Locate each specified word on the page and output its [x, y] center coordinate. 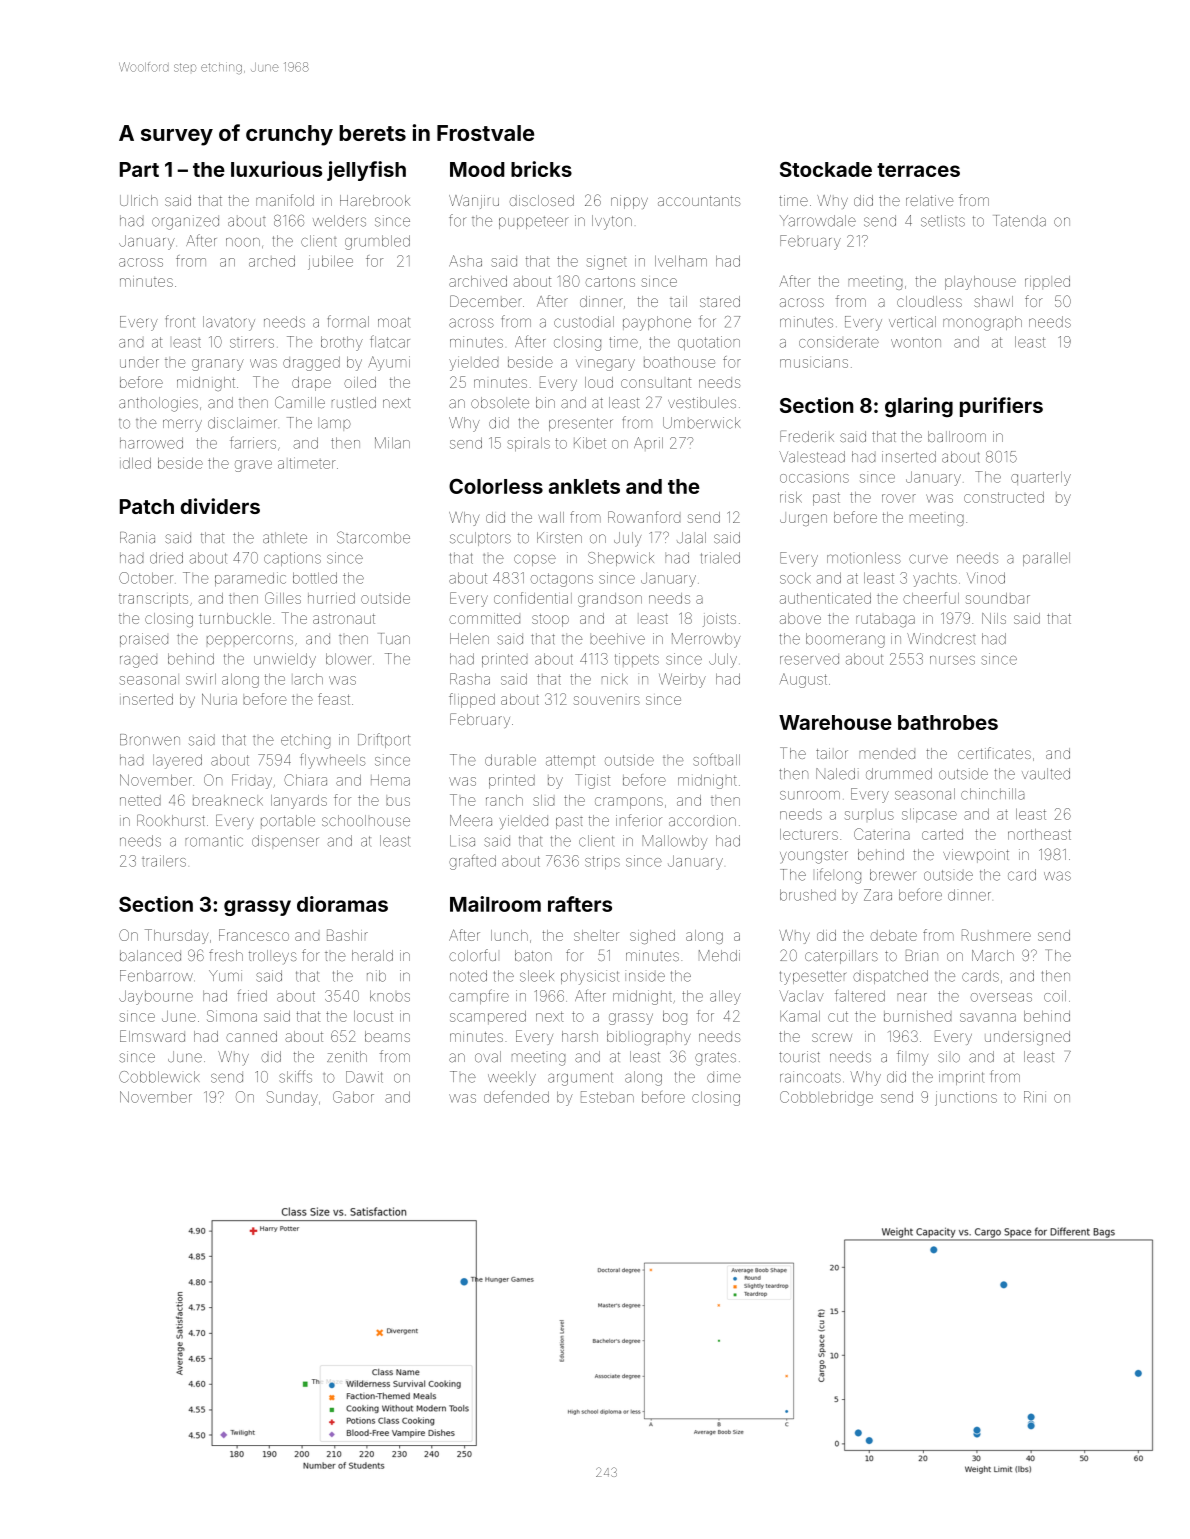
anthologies [158, 404]
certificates [994, 753]
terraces [918, 170]
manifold [285, 200]
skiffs [295, 1076]
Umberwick [701, 423]
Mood [477, 169]
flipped [472, 700]
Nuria [219, 699]
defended [516, 1097]
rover [899, 498]
